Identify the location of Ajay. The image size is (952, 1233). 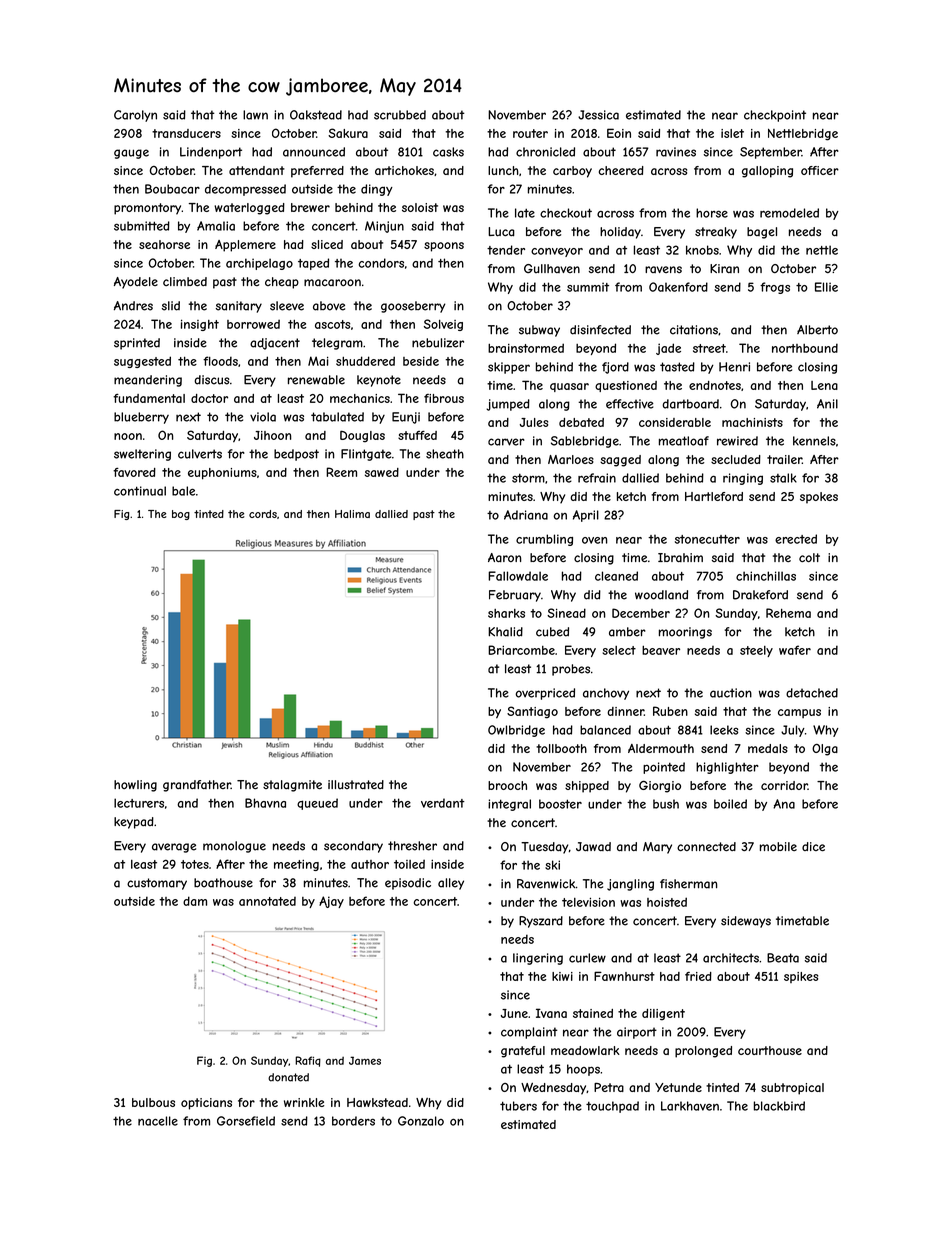
(331, 902).
